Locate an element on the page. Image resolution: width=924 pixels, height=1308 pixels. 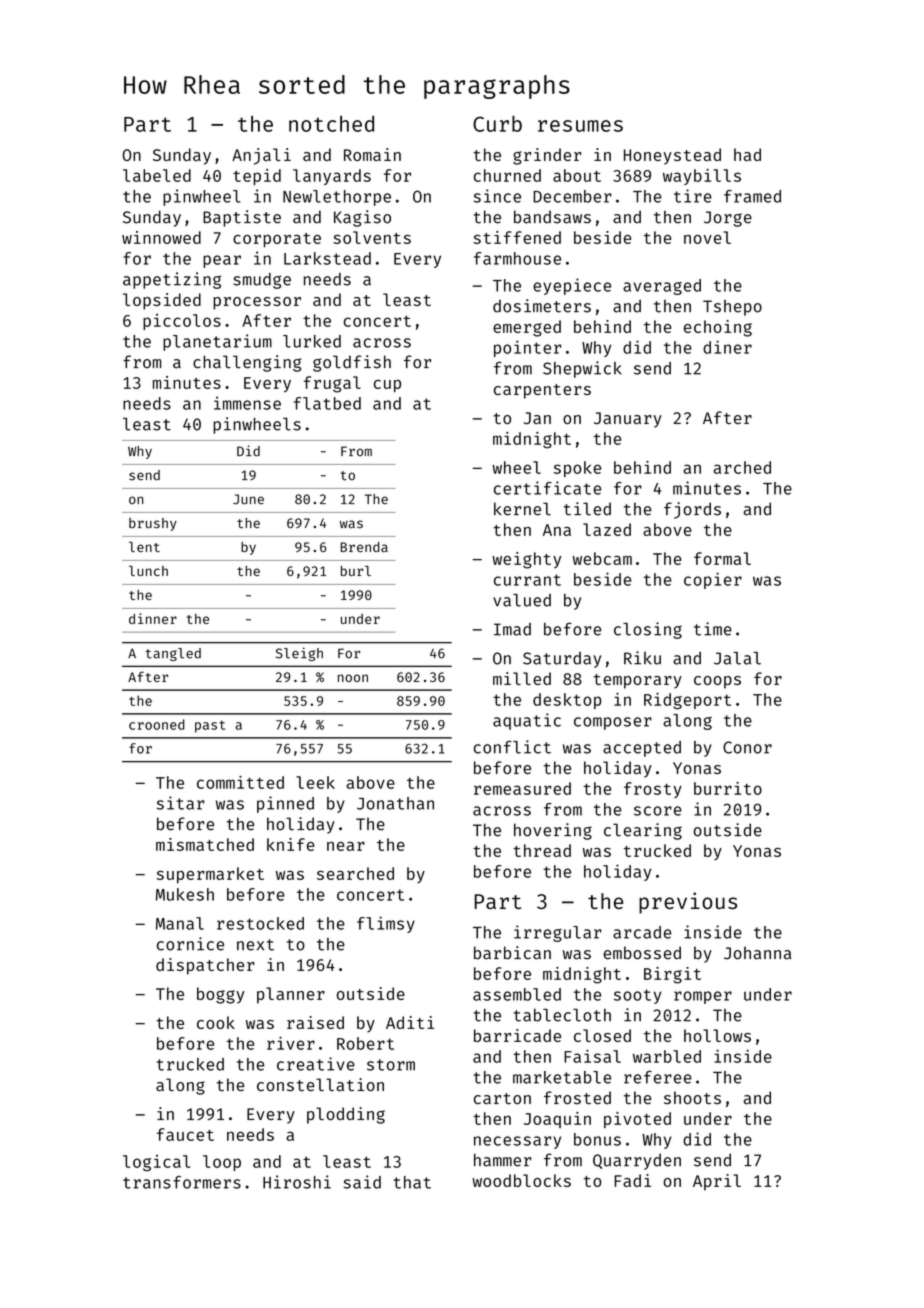
previous is located at coordinates (688, 903).
